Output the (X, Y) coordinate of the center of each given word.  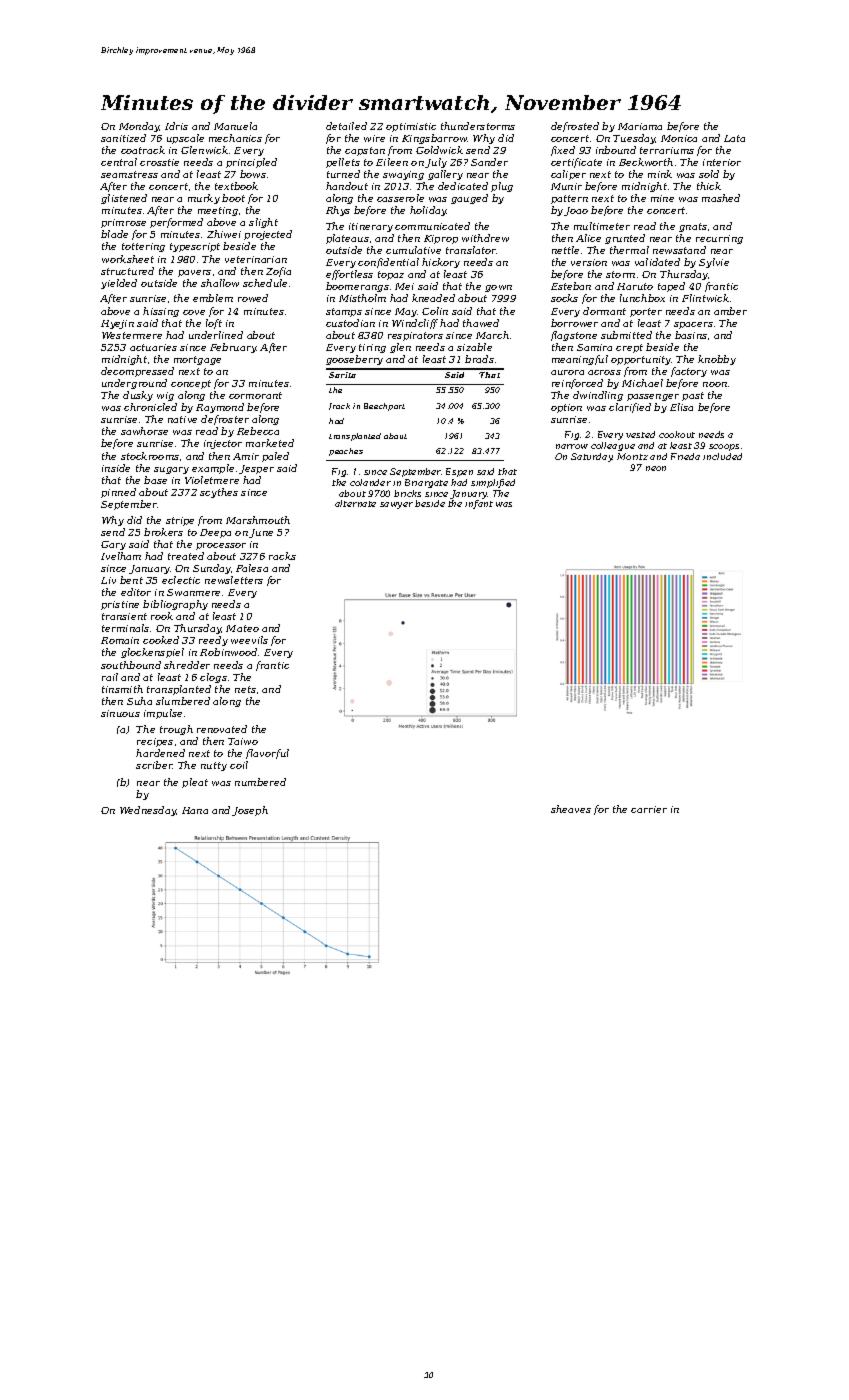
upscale (185, 139)
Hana (195, 810)
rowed (253, 298)
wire (374, 138)
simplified (493, 483)
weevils (249, 640)
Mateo (242, 628)
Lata (734, 138)
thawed (481, 323)
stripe (180, 521)
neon (656, 468)
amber (730, 311)
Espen (459, 472)
